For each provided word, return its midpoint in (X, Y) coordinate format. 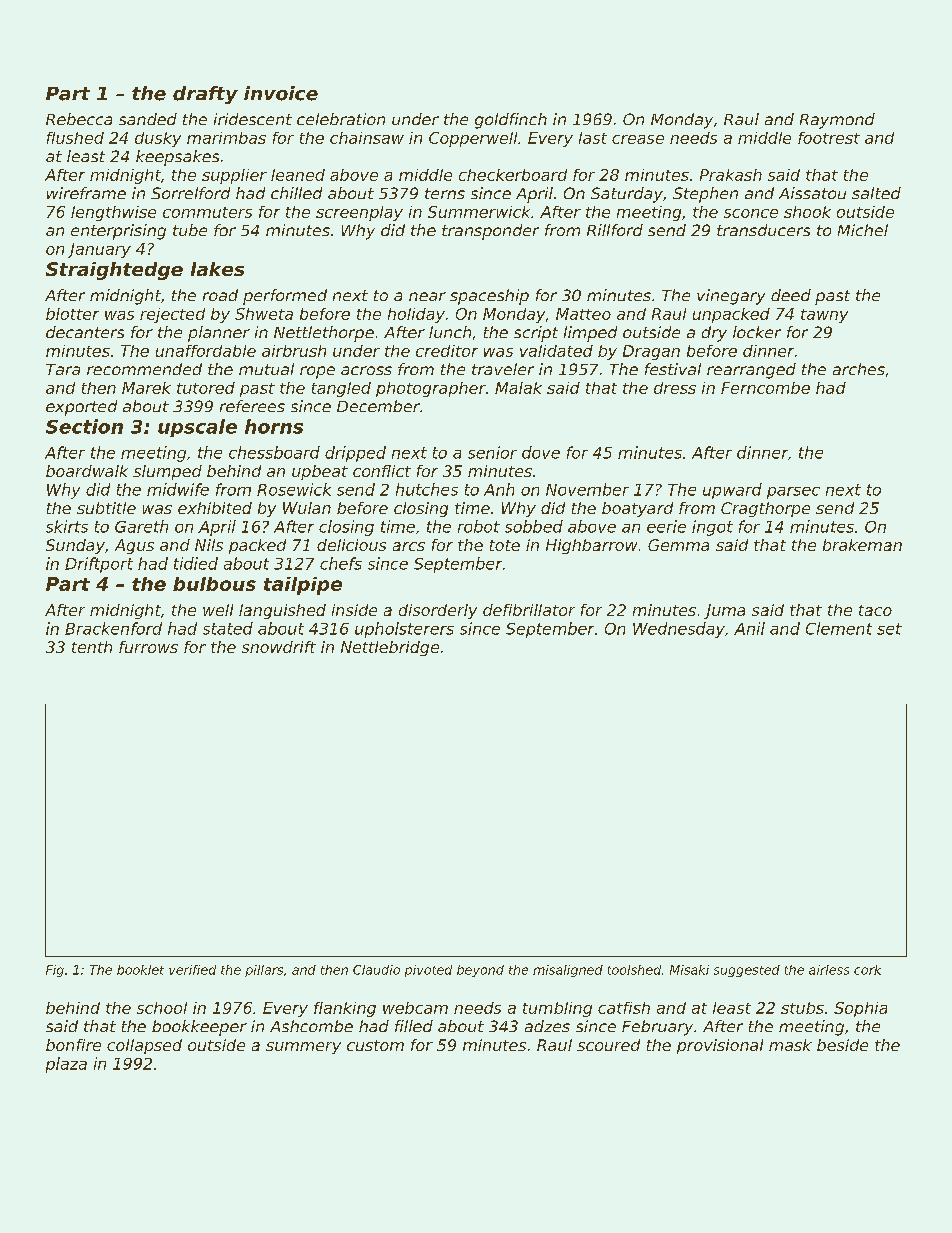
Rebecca (79, 119)
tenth (92, 647)
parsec (793, 493)
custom (375, 1045)
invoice (281, 93)
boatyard (637, 509)
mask (790, 1045)
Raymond (837, 121)
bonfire (73, 1045)
